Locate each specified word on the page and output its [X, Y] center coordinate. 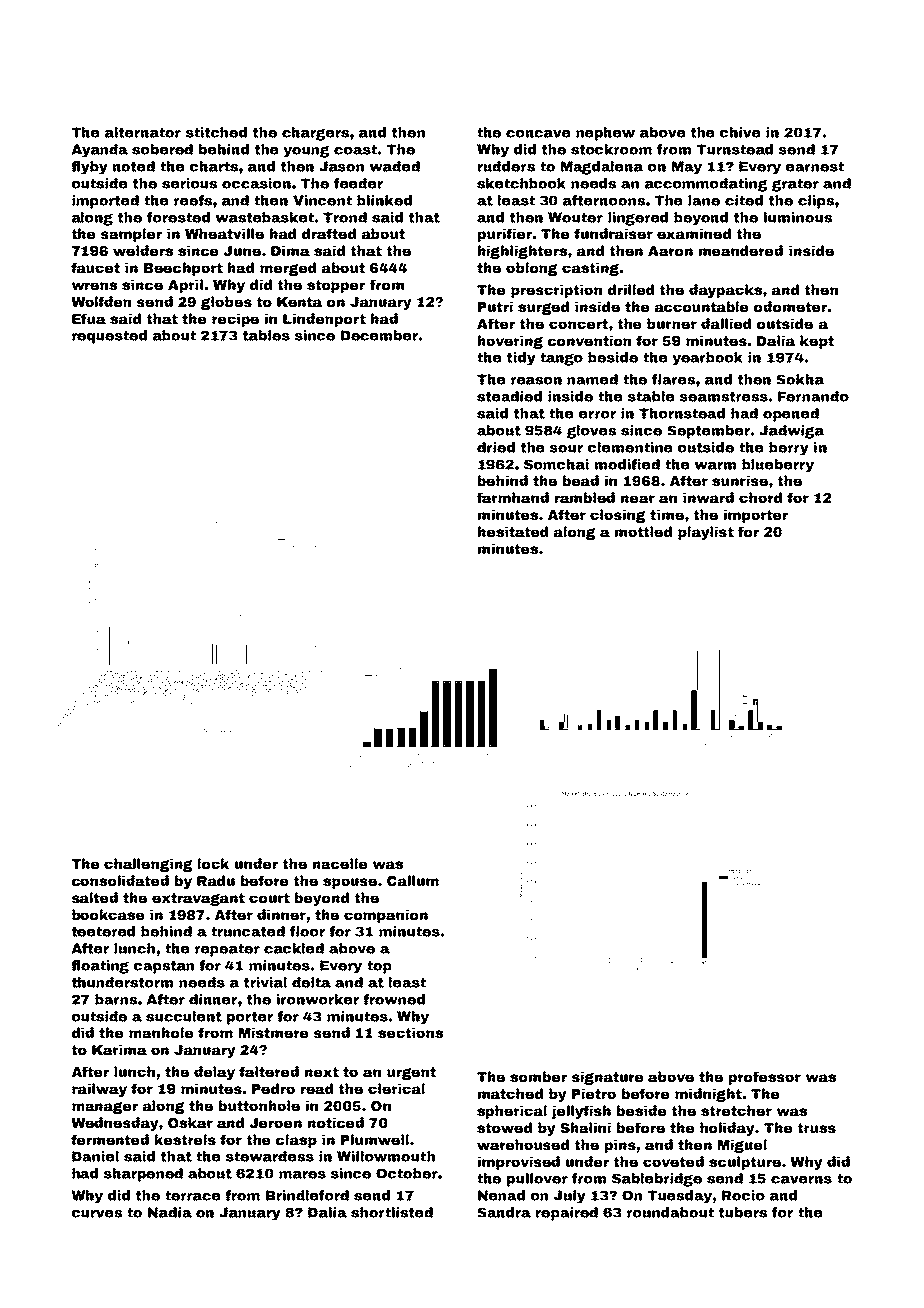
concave [538, 134]
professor [765, 1078]
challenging [148, 865]
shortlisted [392, 1212]
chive [740, 132]
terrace [193, 1195]
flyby [89, 168]
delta [311, 982]
